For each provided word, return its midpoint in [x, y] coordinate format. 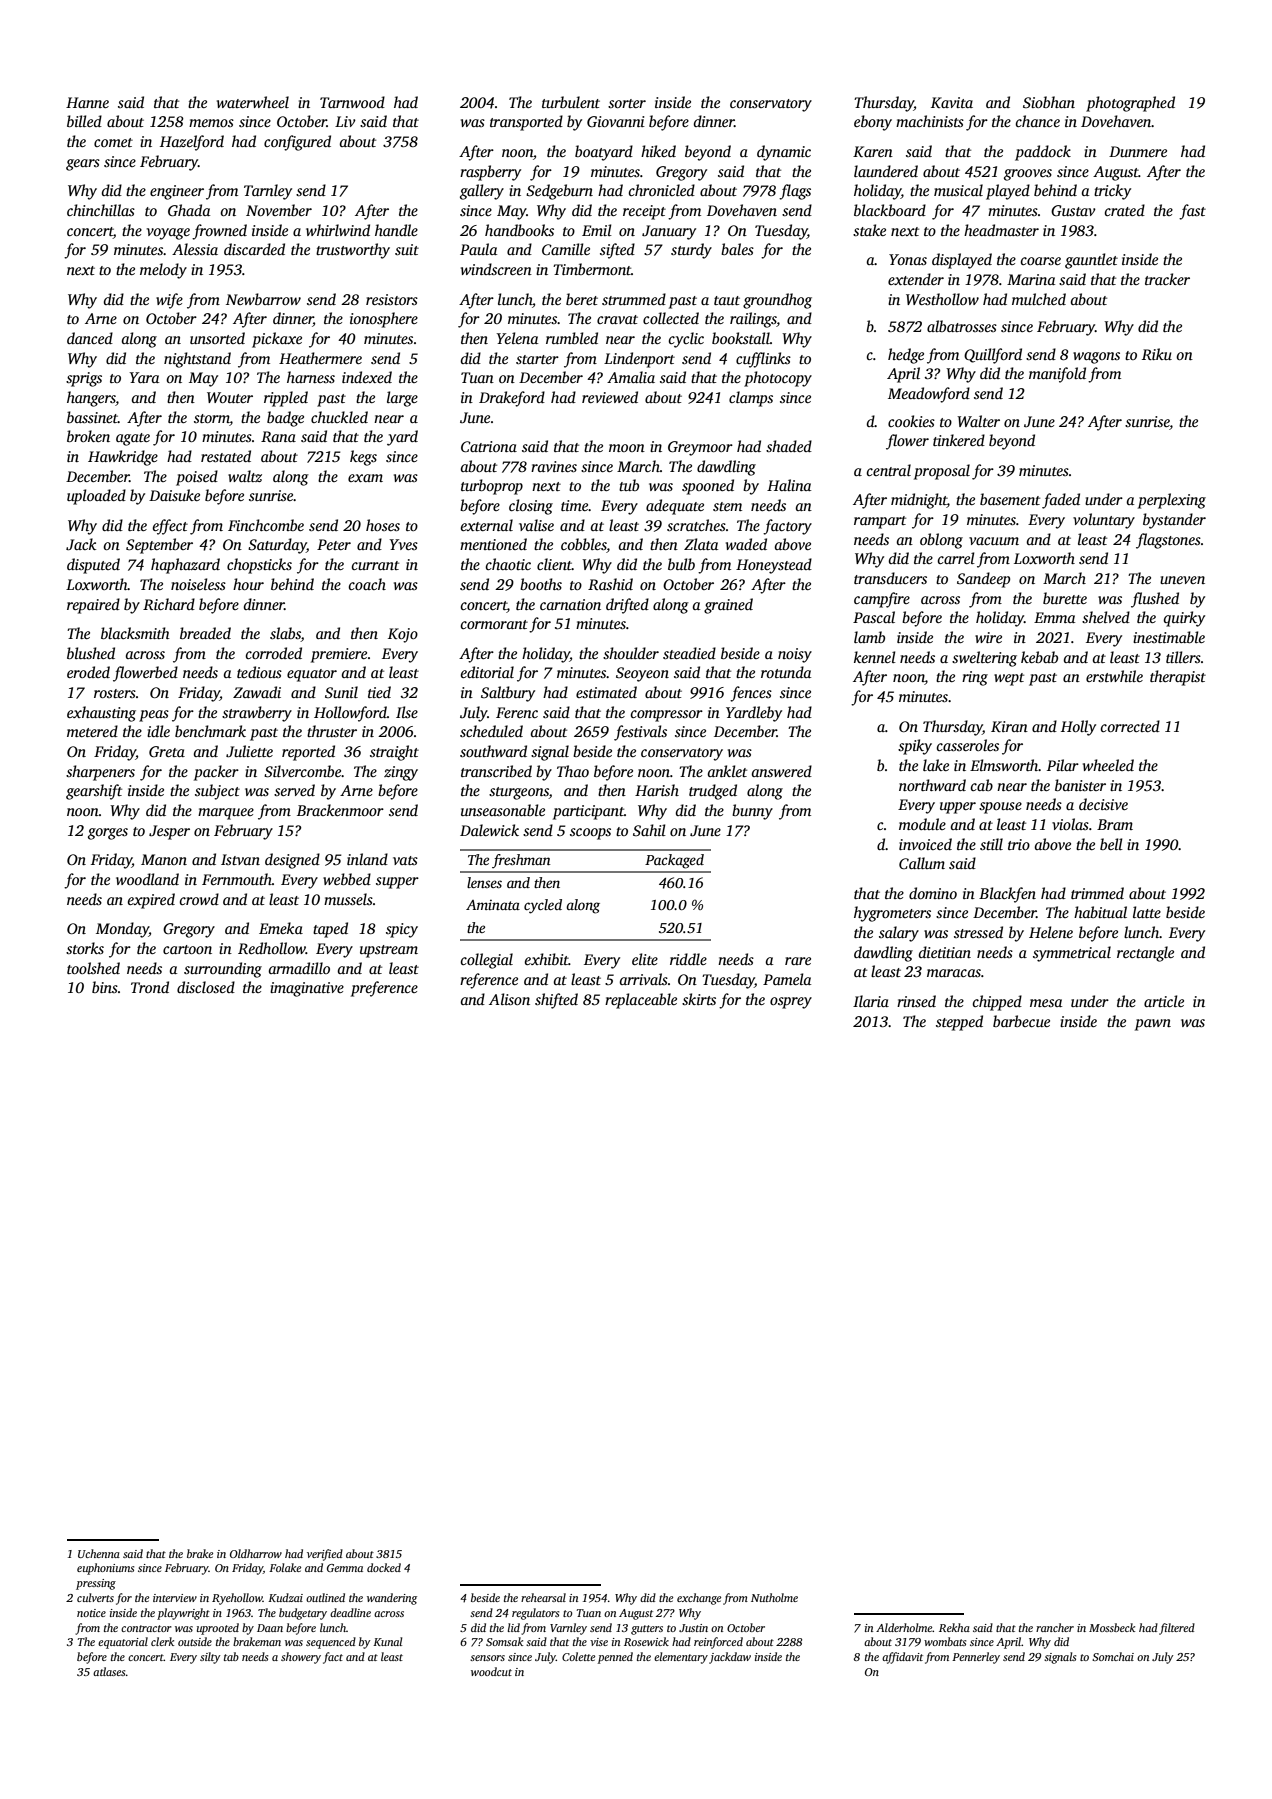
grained [728, 606]
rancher [1055, 1627]
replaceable [641, 1001]
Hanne [87, 102]
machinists [930, 121]
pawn [1153, 1025]
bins [105, 987]
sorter [627, 103]
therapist [1178, 678]
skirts [699, 999]
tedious [259, 672]
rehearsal [543, 1597]
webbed [347, 879]
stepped [959, 1023]
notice [91, 1613]
